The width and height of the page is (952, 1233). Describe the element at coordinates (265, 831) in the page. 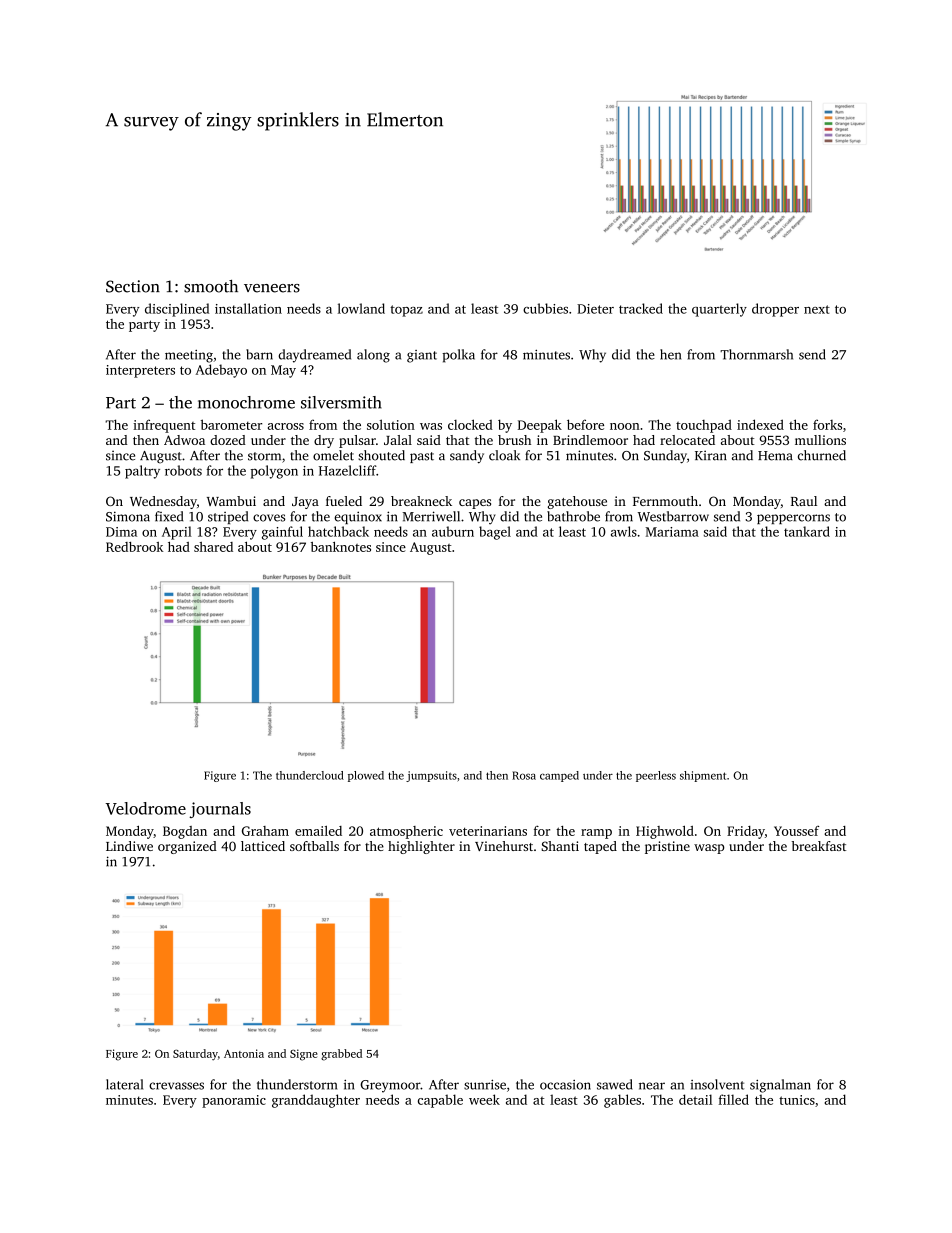

I see `Graham` at that location.
